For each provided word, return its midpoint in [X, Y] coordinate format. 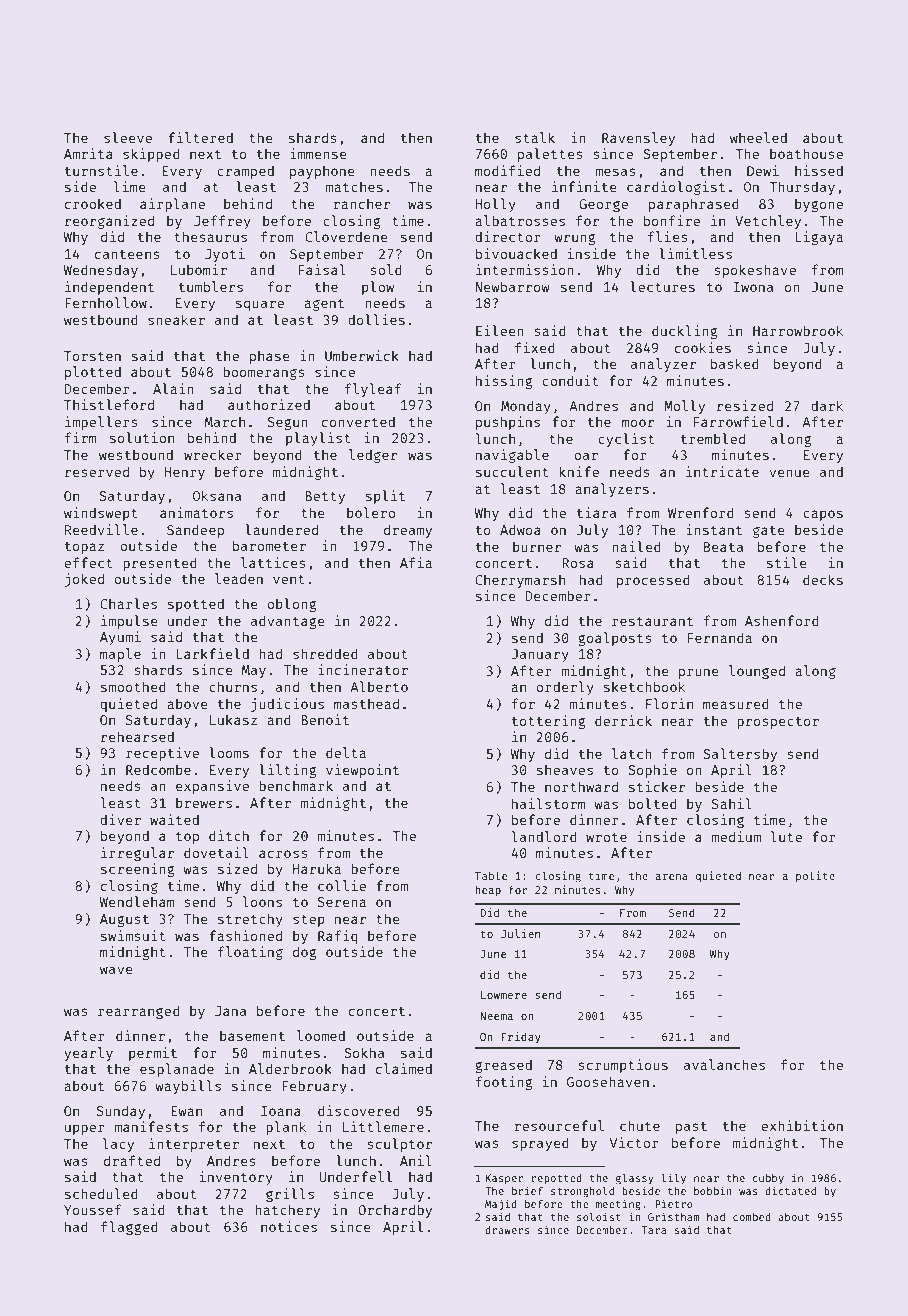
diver [120, 819]
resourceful [559, 1125]
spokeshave [755, 271]
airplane [172, 205]
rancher [361, 203]
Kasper [504, 1179]
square [260, 305]
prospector [778, 723]
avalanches [724, 1064]
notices [289, 1226]
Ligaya [819, 238]
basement [252, 1035]
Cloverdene [346, 236]
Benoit [325, 719]
